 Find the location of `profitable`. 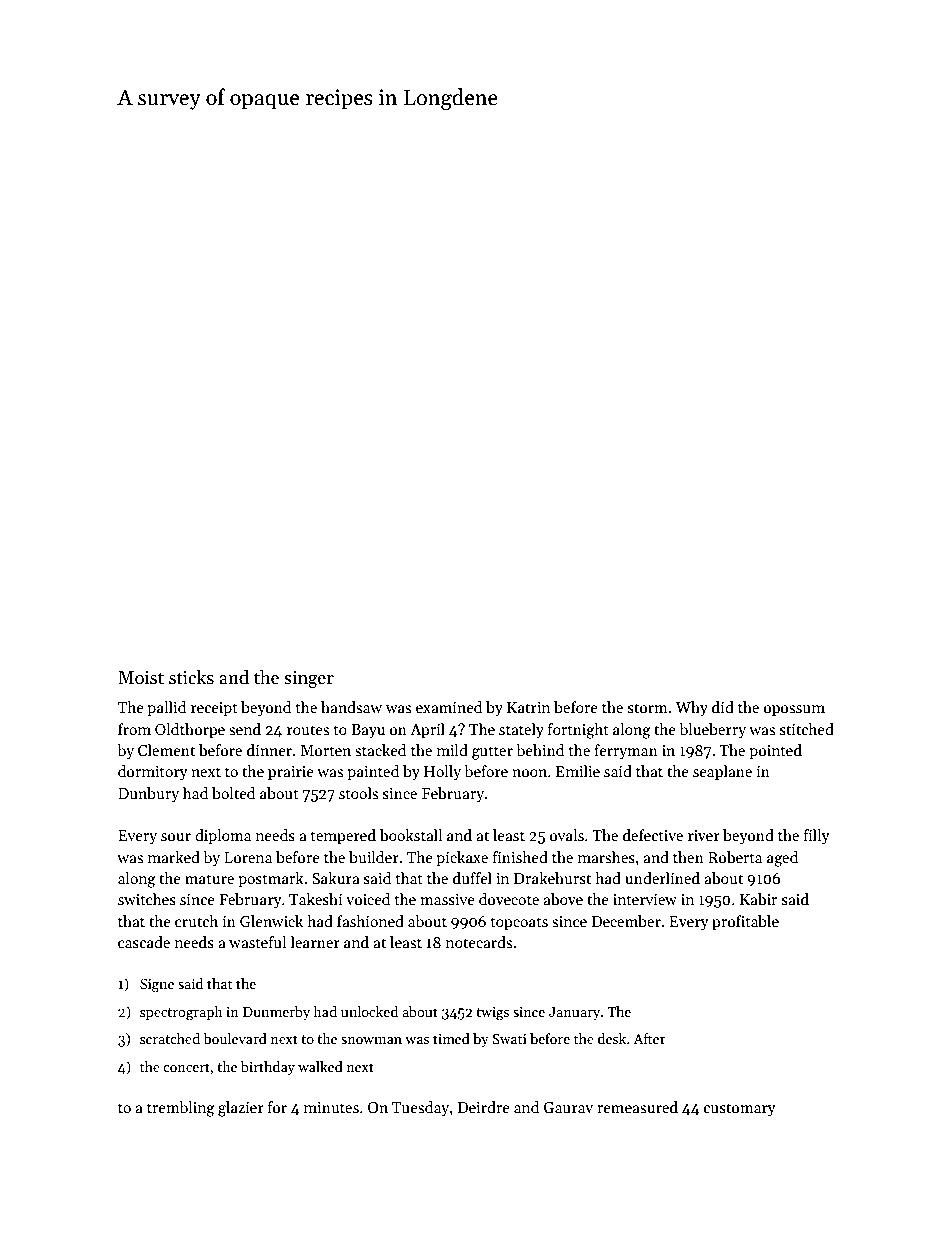

profitable is located at coordinates (745, 922).
